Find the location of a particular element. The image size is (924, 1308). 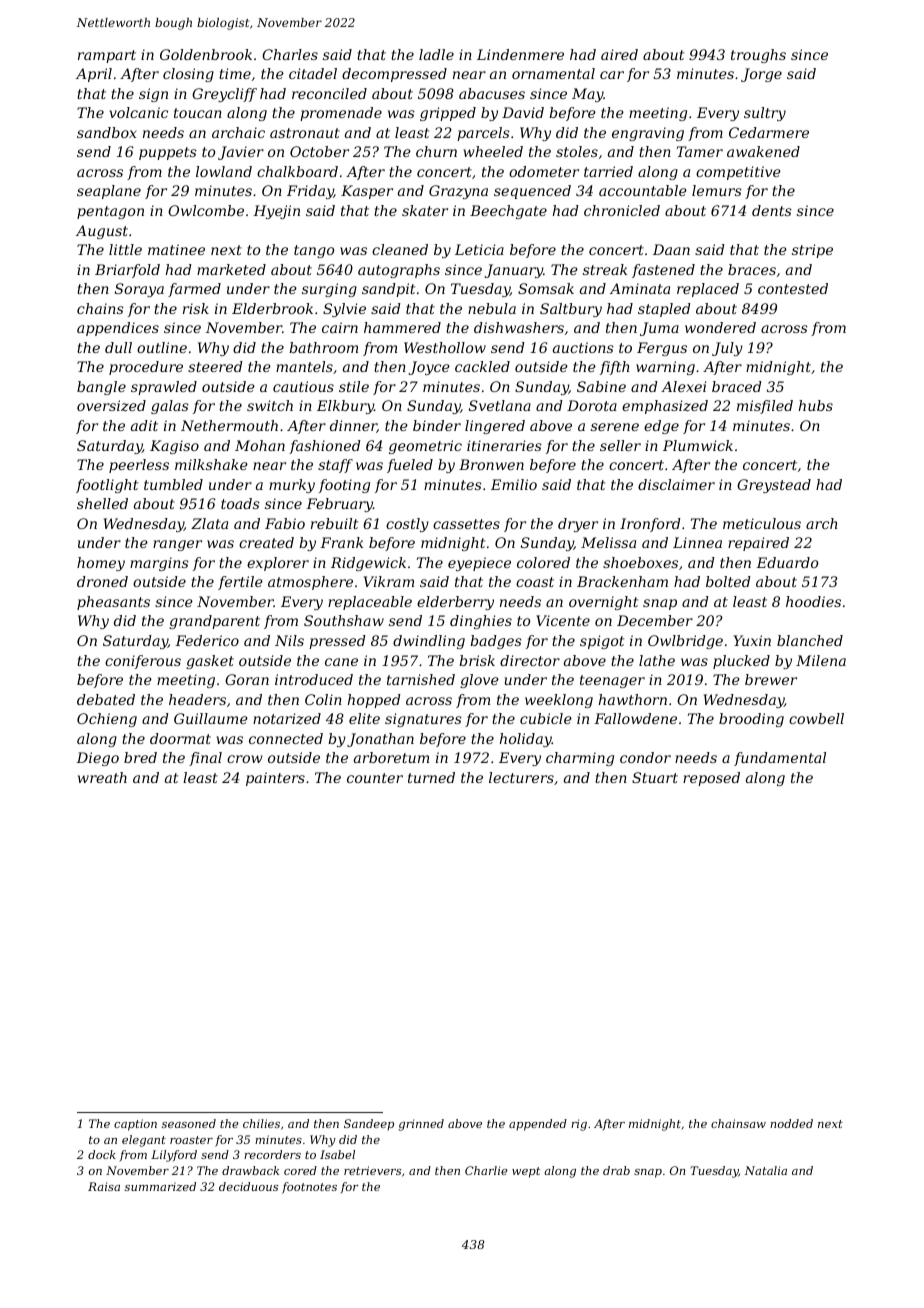

wept is located at coordinates (526, 1172).
